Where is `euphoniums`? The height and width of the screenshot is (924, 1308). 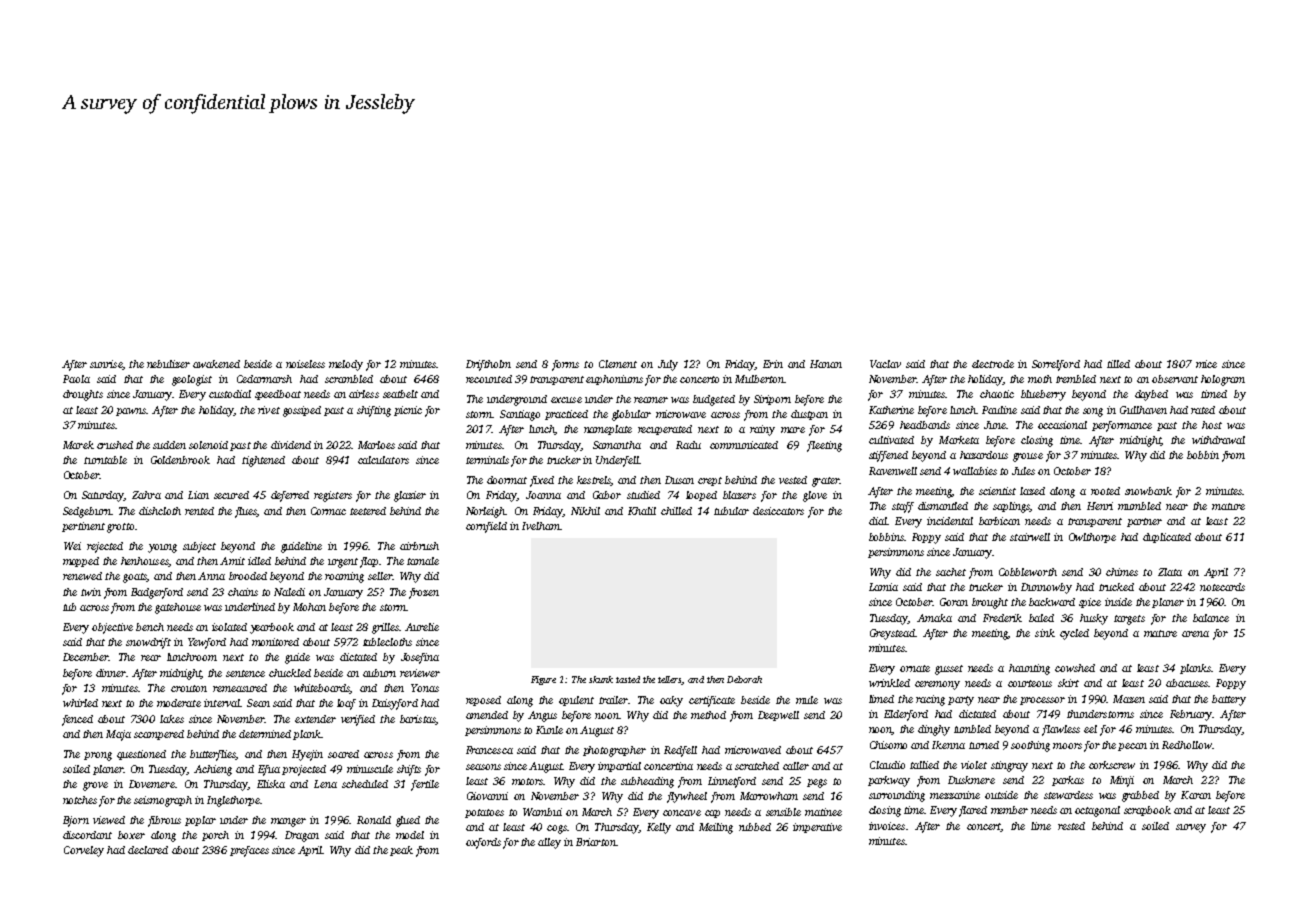 euphoniums is located at coordinates (614, 380).
